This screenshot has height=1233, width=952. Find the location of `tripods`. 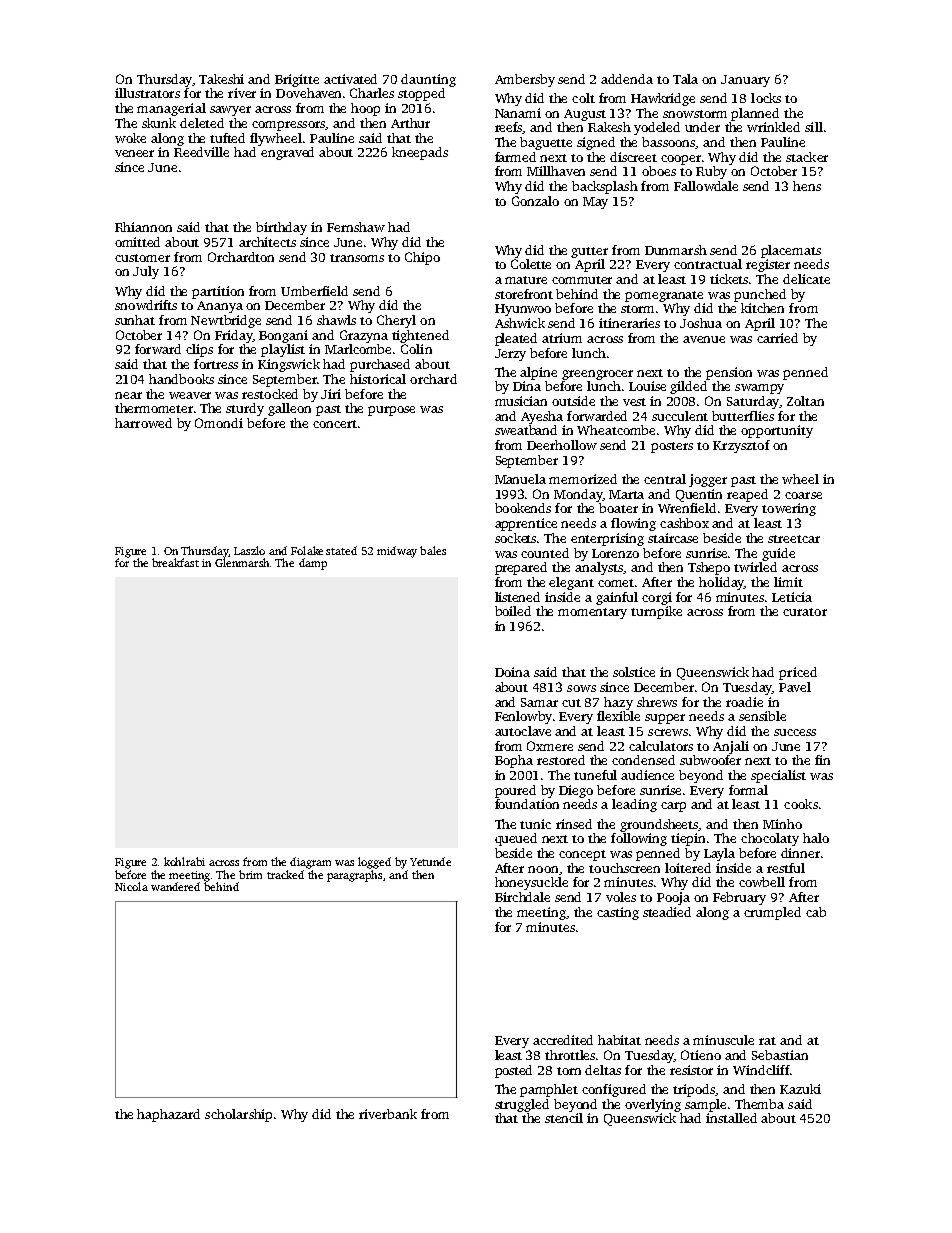

tripods is located at coordinates (694, 1090).
